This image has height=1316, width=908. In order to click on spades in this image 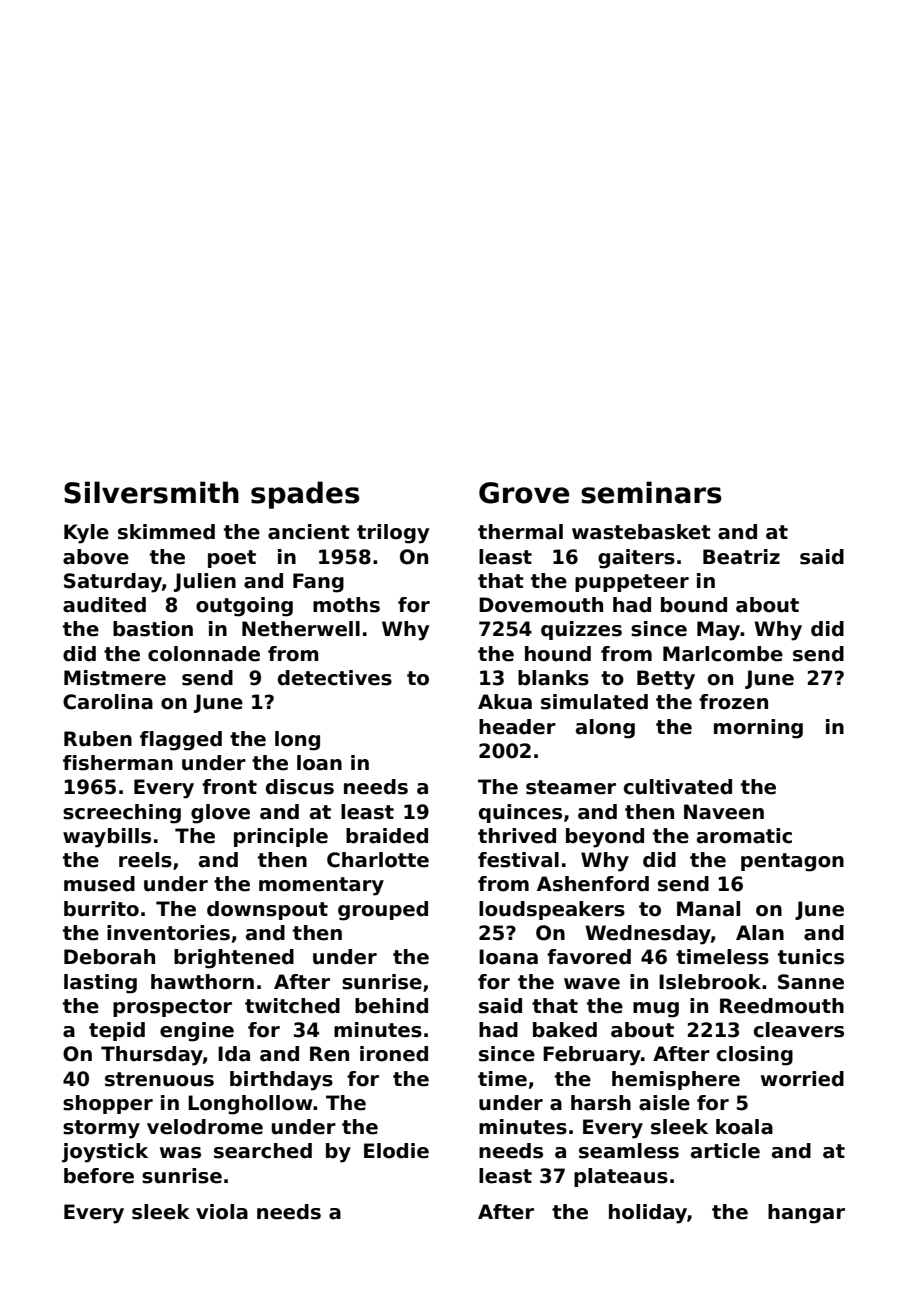, I will do `click(305, 495)`.
